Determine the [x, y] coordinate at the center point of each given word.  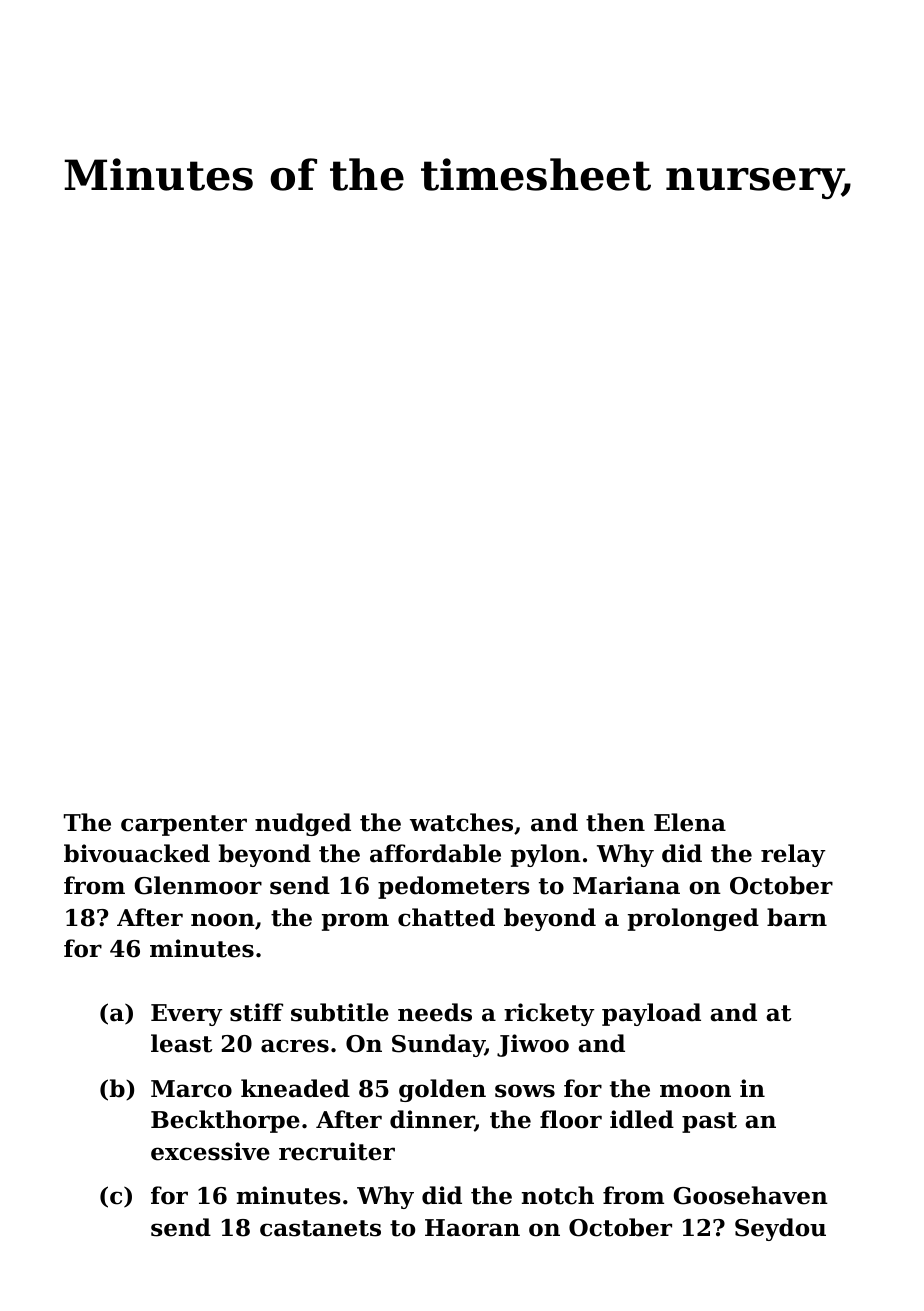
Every [187, 1015]
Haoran [472, 1228]
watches [461, 822]
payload [651, 1014]
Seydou [780, 1229]
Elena [690, 822]
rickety [549, 1014]
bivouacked [137, 853]
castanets [320, 1228]
